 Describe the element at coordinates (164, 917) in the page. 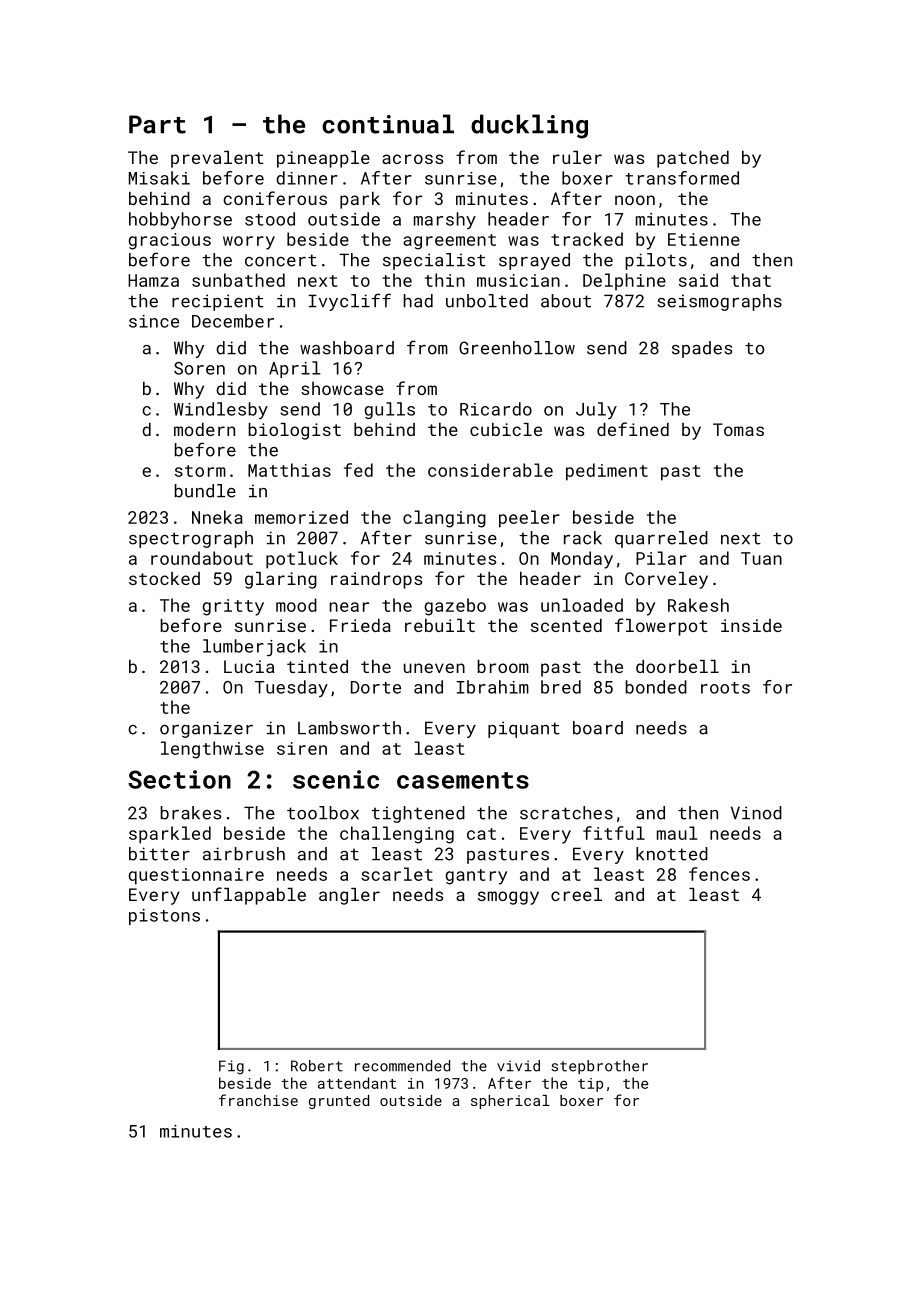

I see `pistons` at that location.
